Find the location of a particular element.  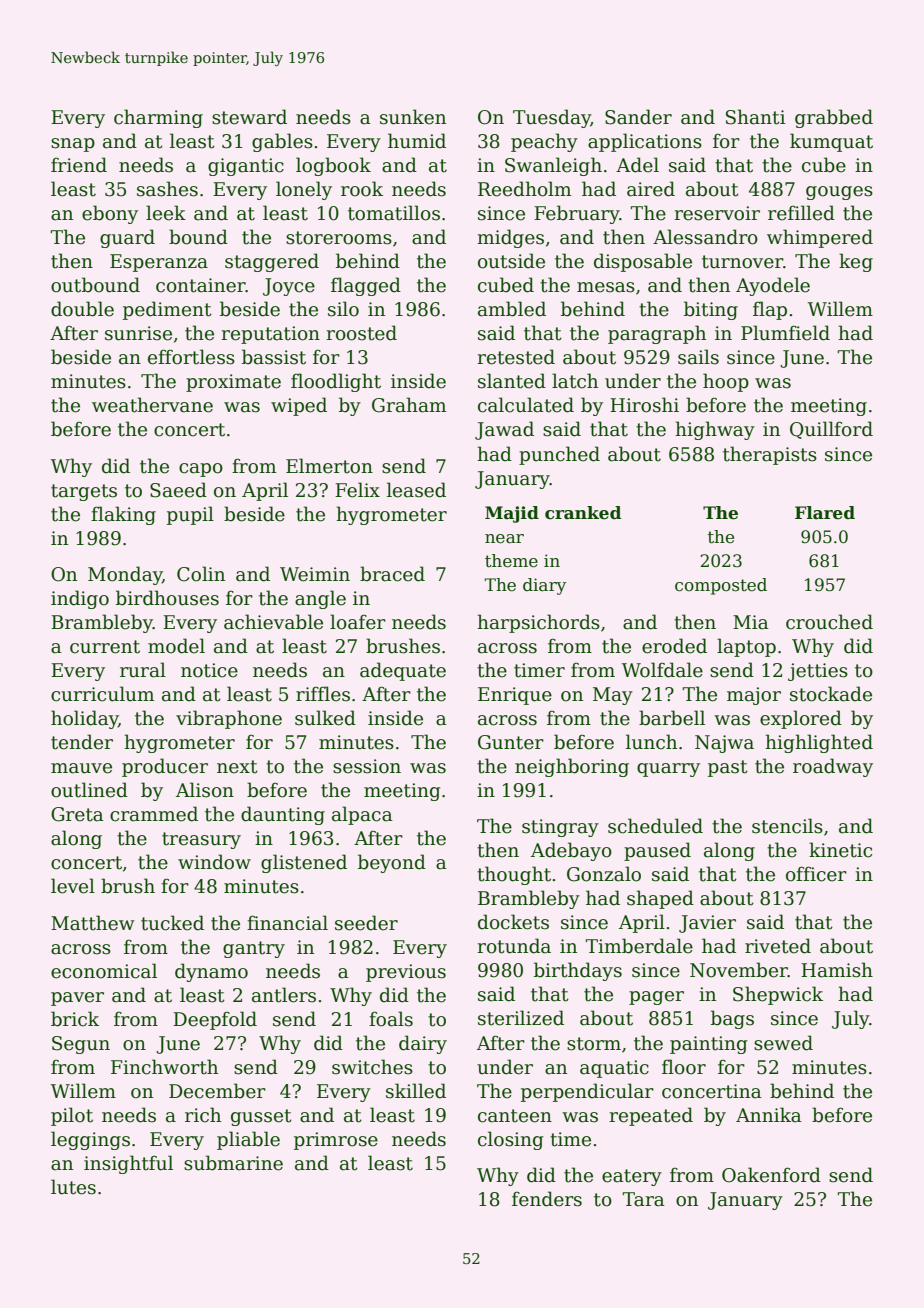

grabbed is located at coordinates (834, 118).
